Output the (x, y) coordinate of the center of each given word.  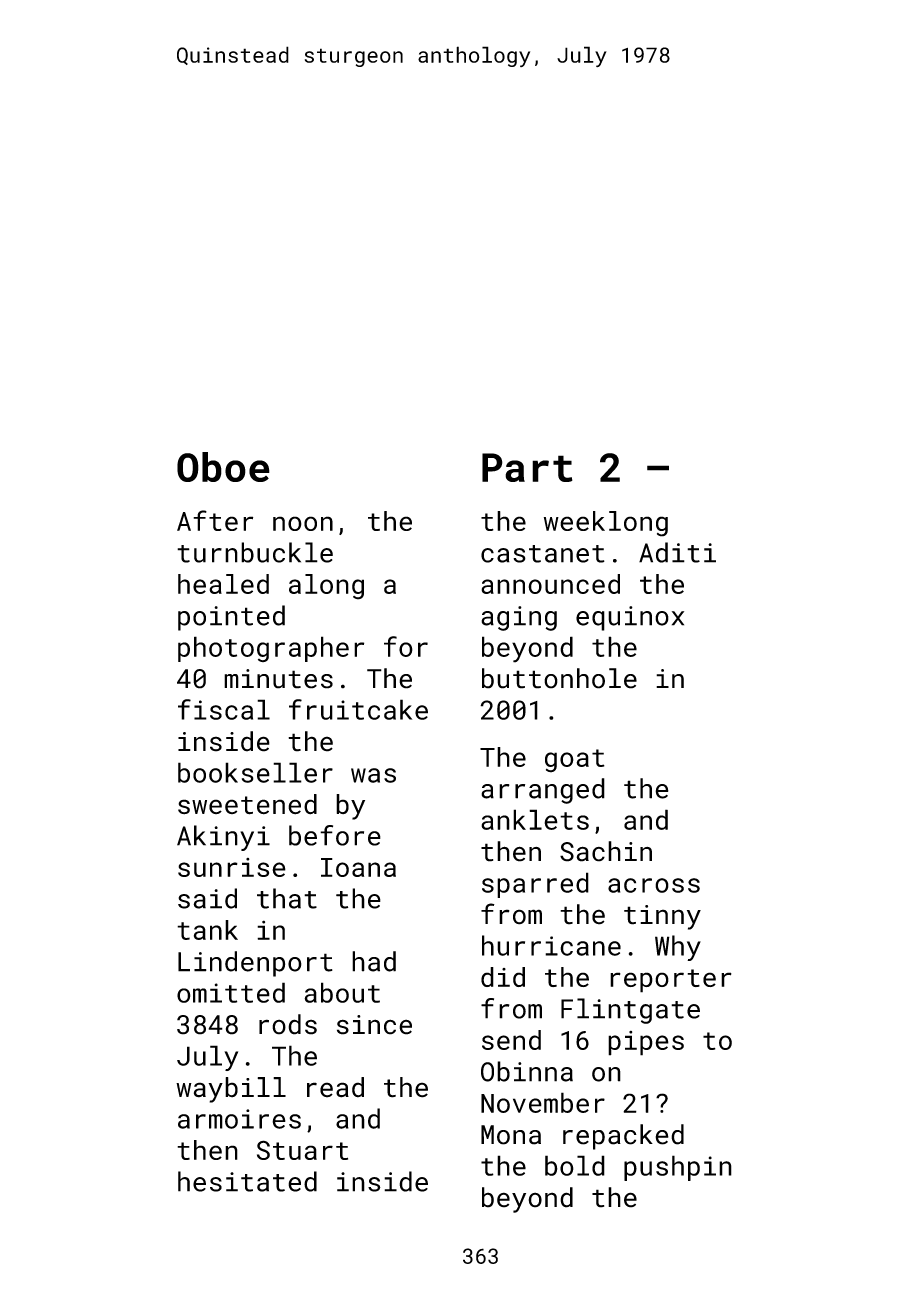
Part (527, 467)
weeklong (606, 524)
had (374, 961)
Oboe (223, 467)
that (287, 898)
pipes (646, 1043)
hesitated (247, 1181)
